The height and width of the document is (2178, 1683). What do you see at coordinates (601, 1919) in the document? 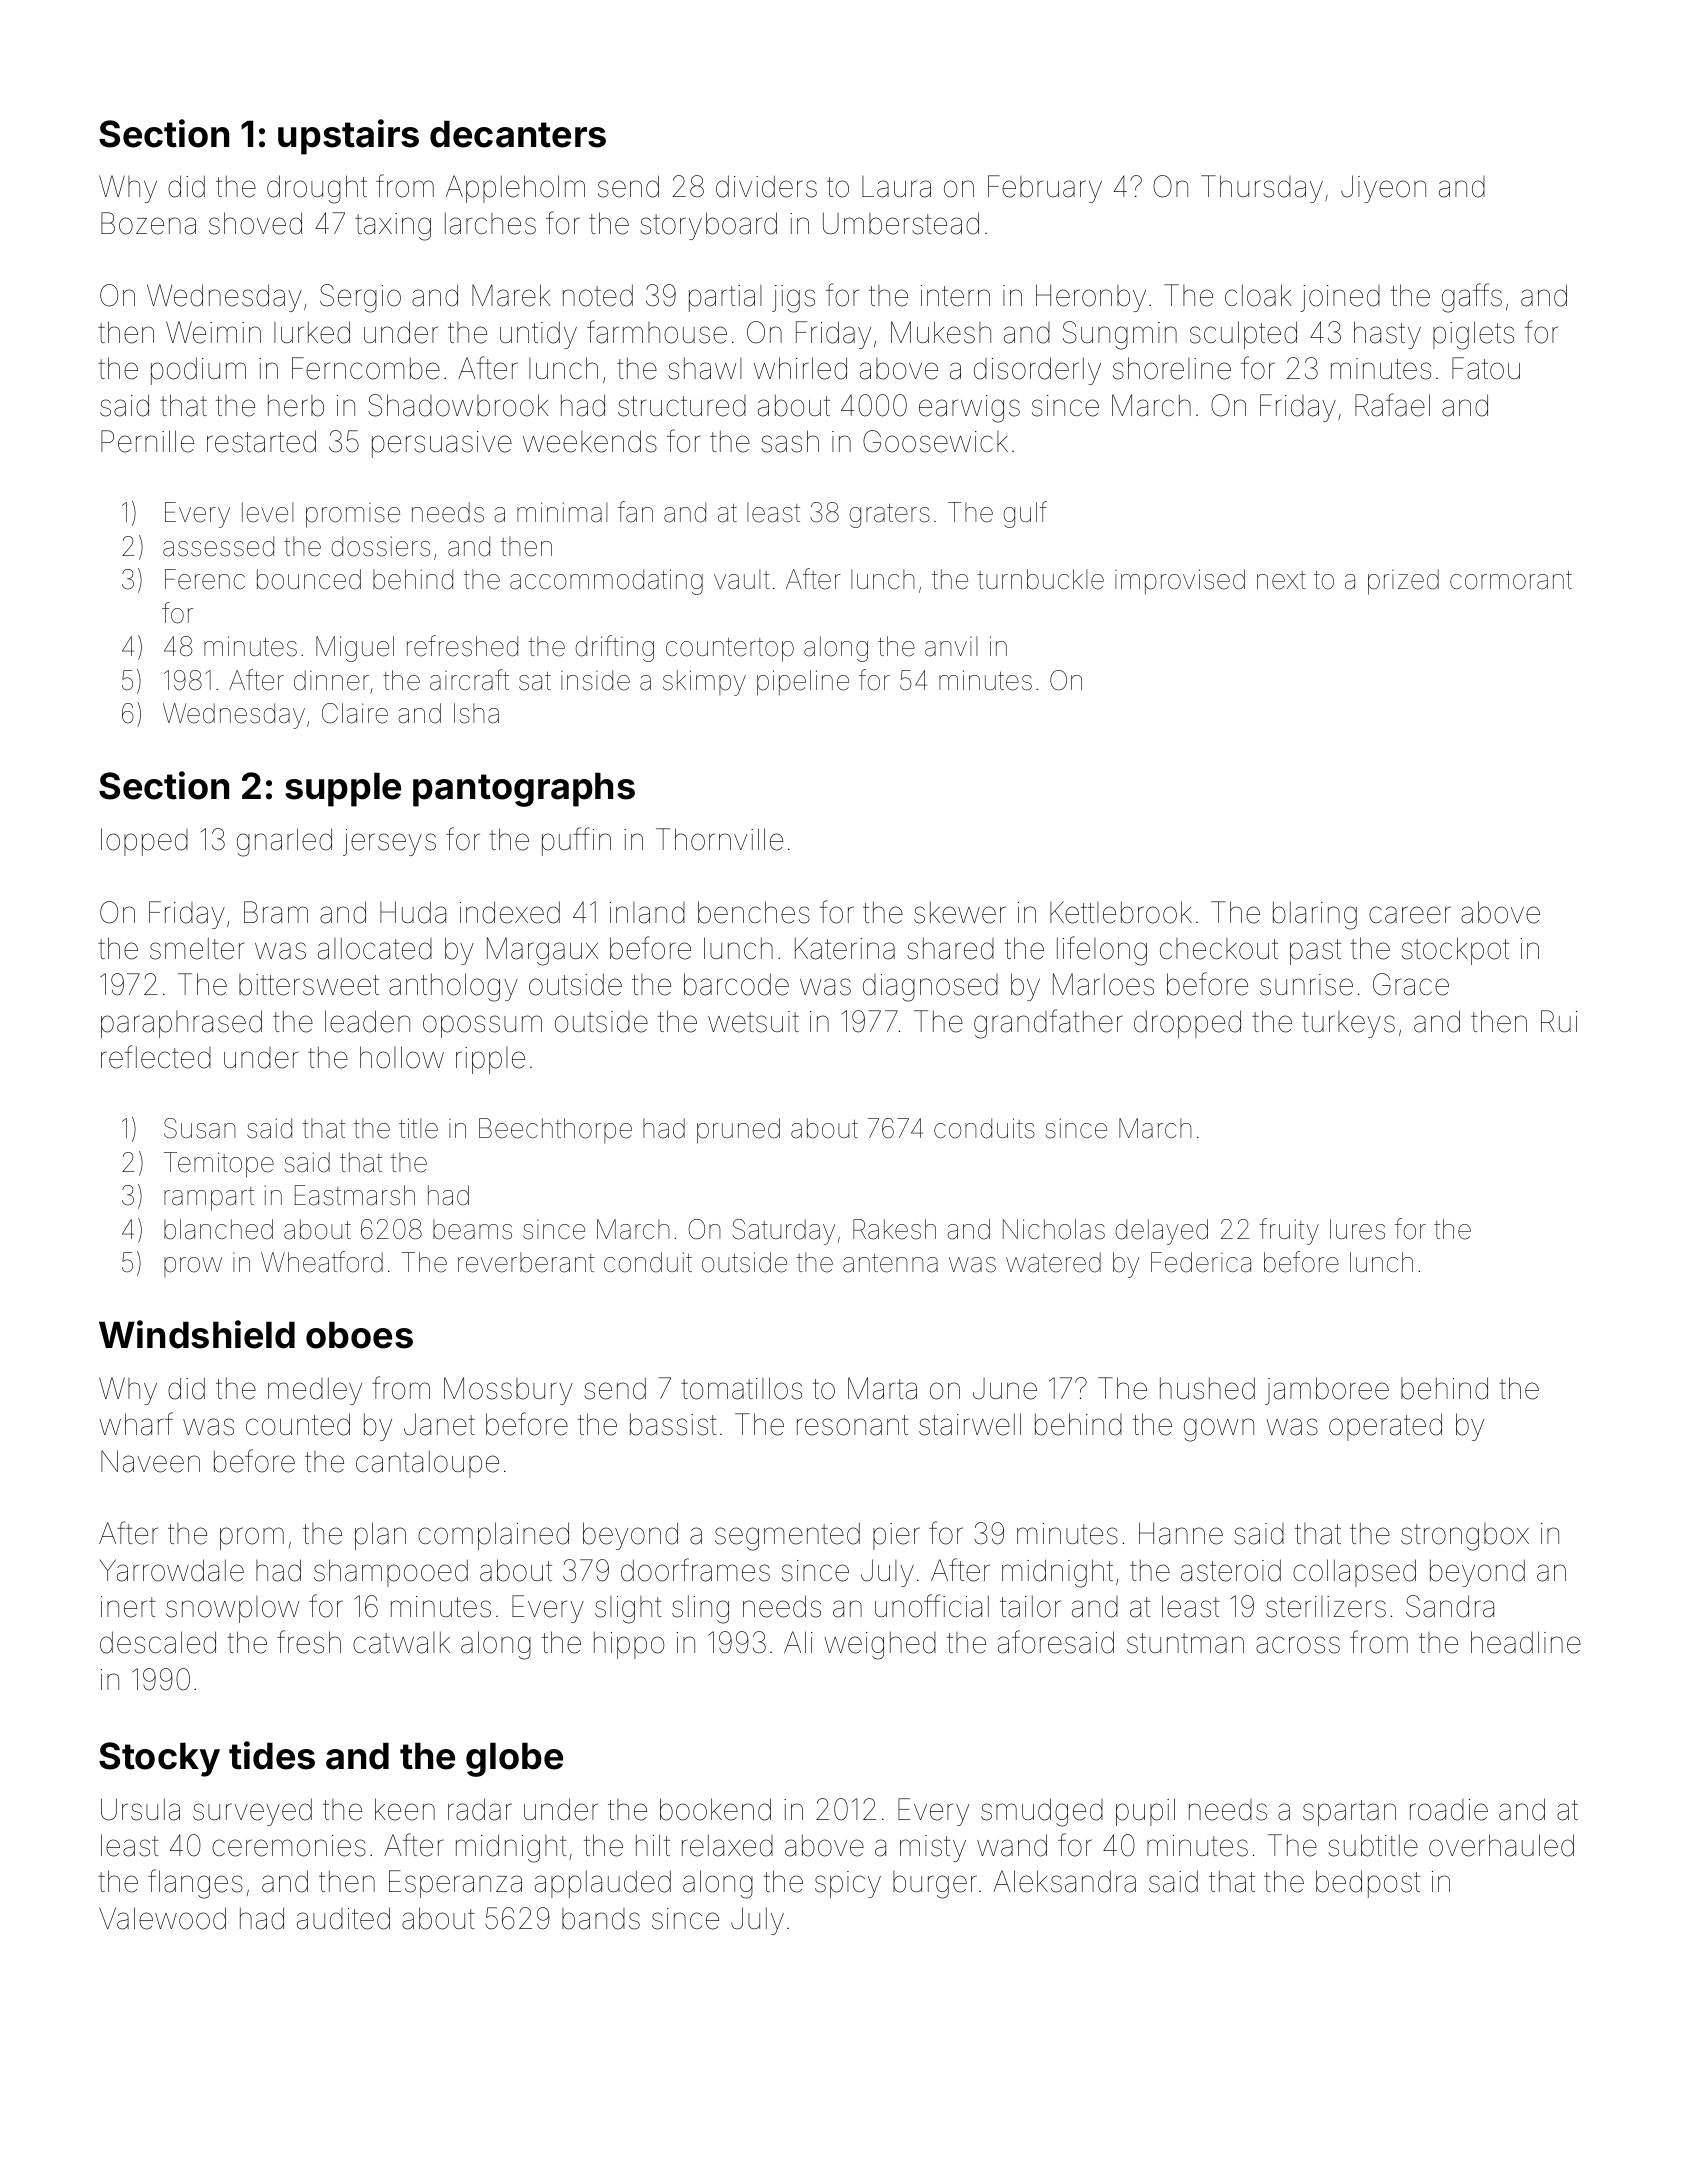
I see `bands` at bounding box center [601, 1919].
